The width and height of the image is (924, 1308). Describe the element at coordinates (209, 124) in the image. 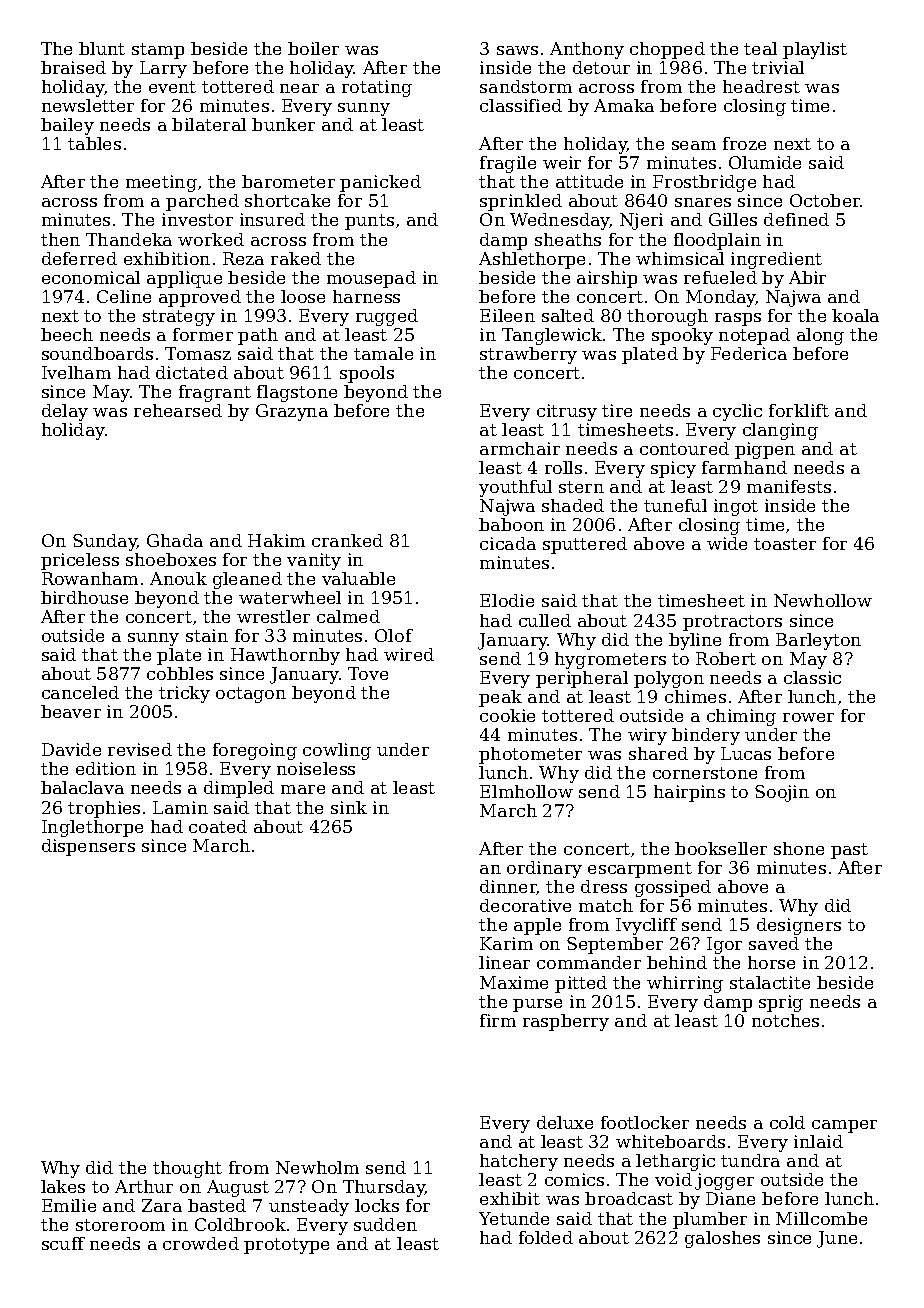

I see `bilateral` at that location.
